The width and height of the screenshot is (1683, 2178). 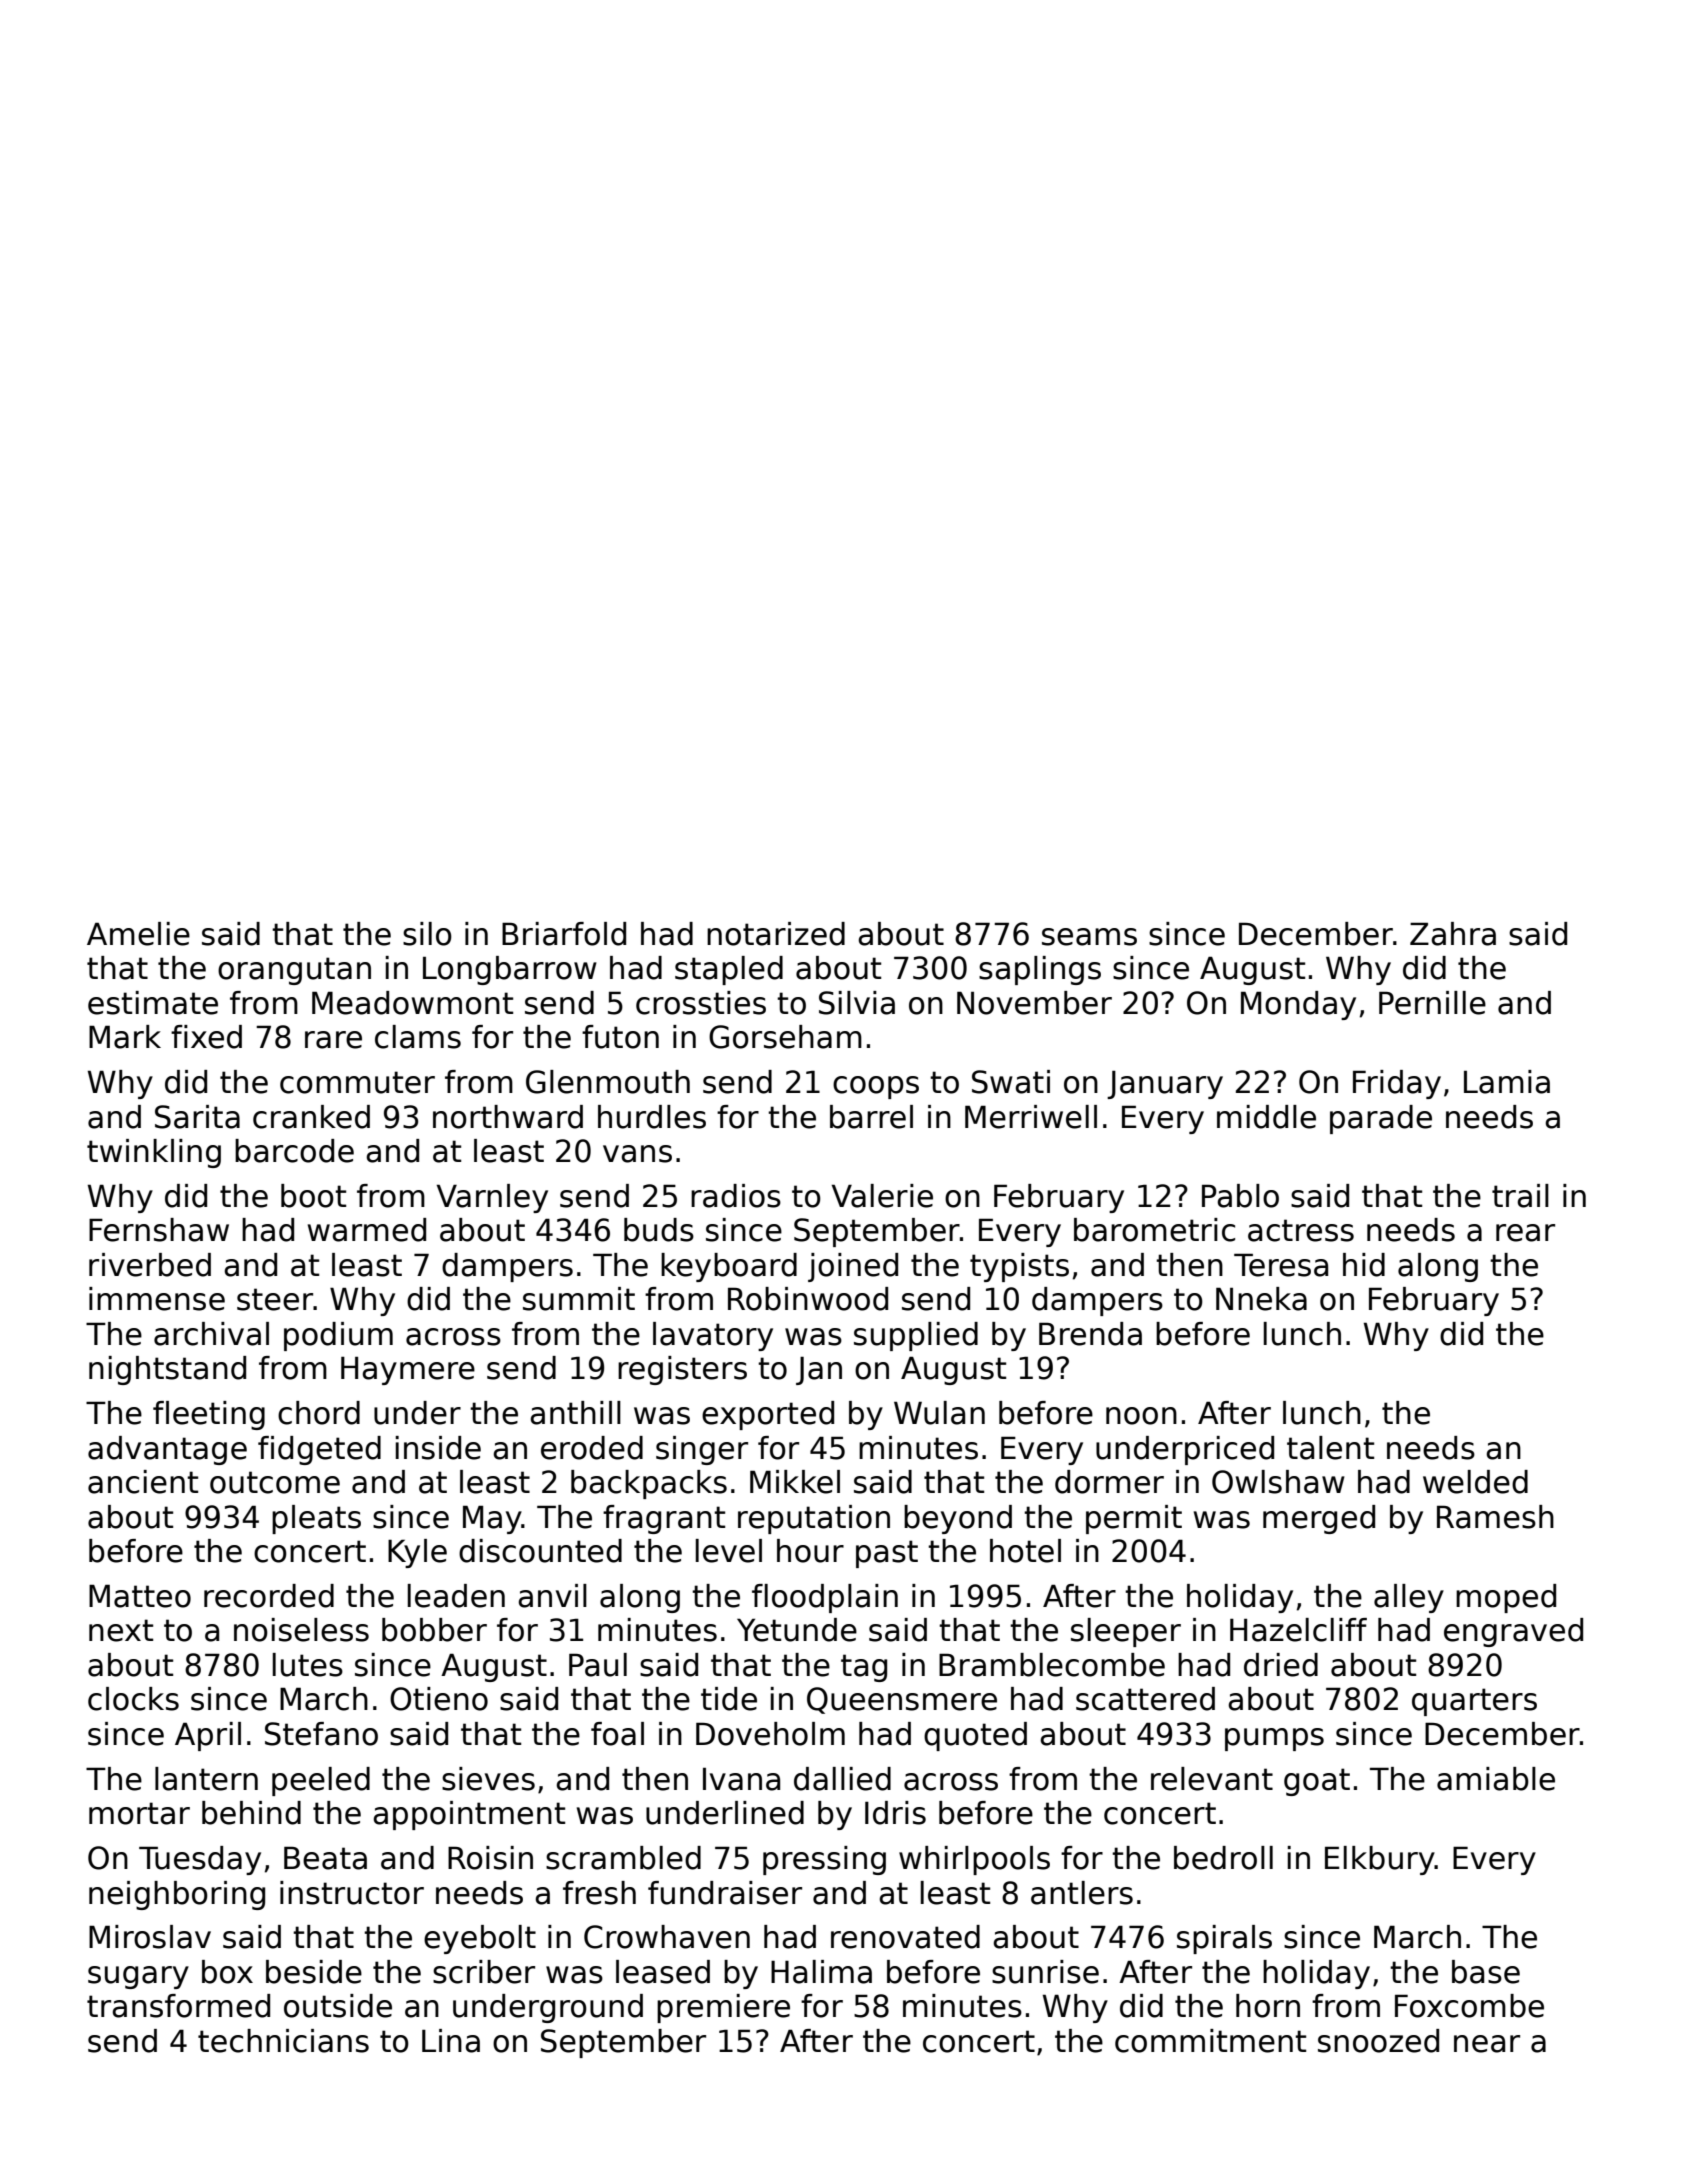 I want to click on spirals, so click(x=1224, y=1939).
